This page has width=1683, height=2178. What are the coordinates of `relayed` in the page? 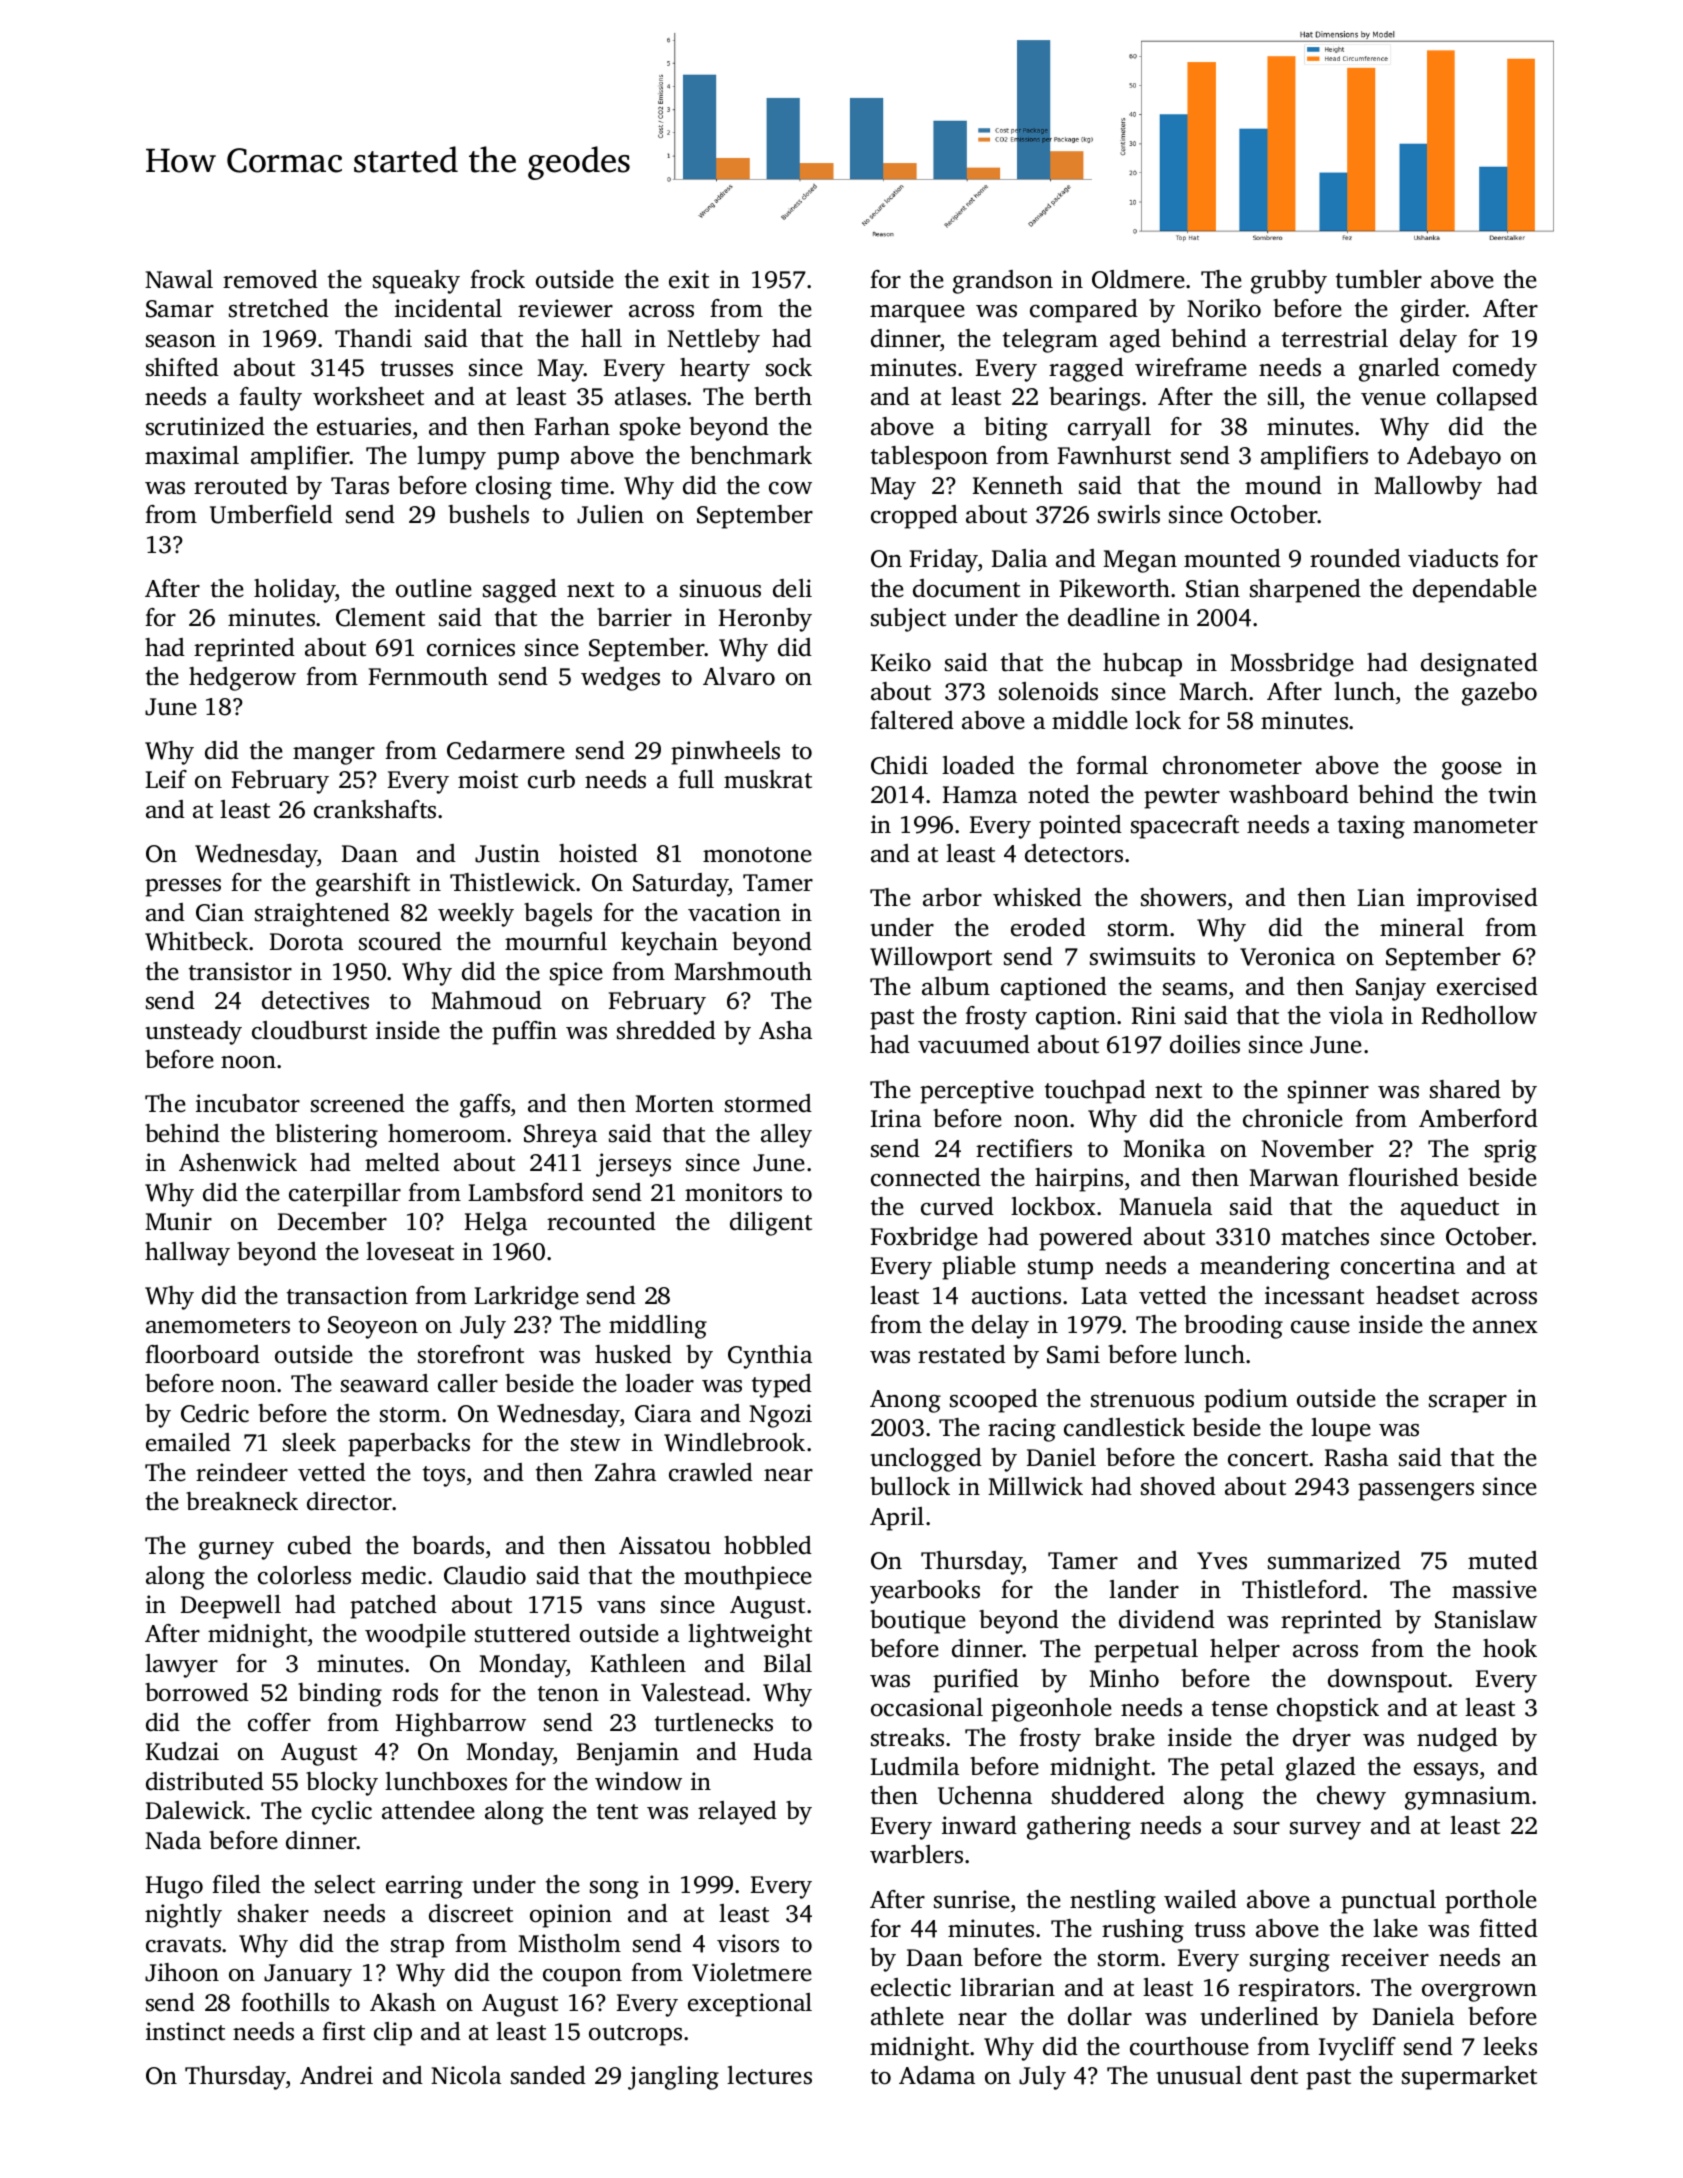 It's located at (737, 1813).
